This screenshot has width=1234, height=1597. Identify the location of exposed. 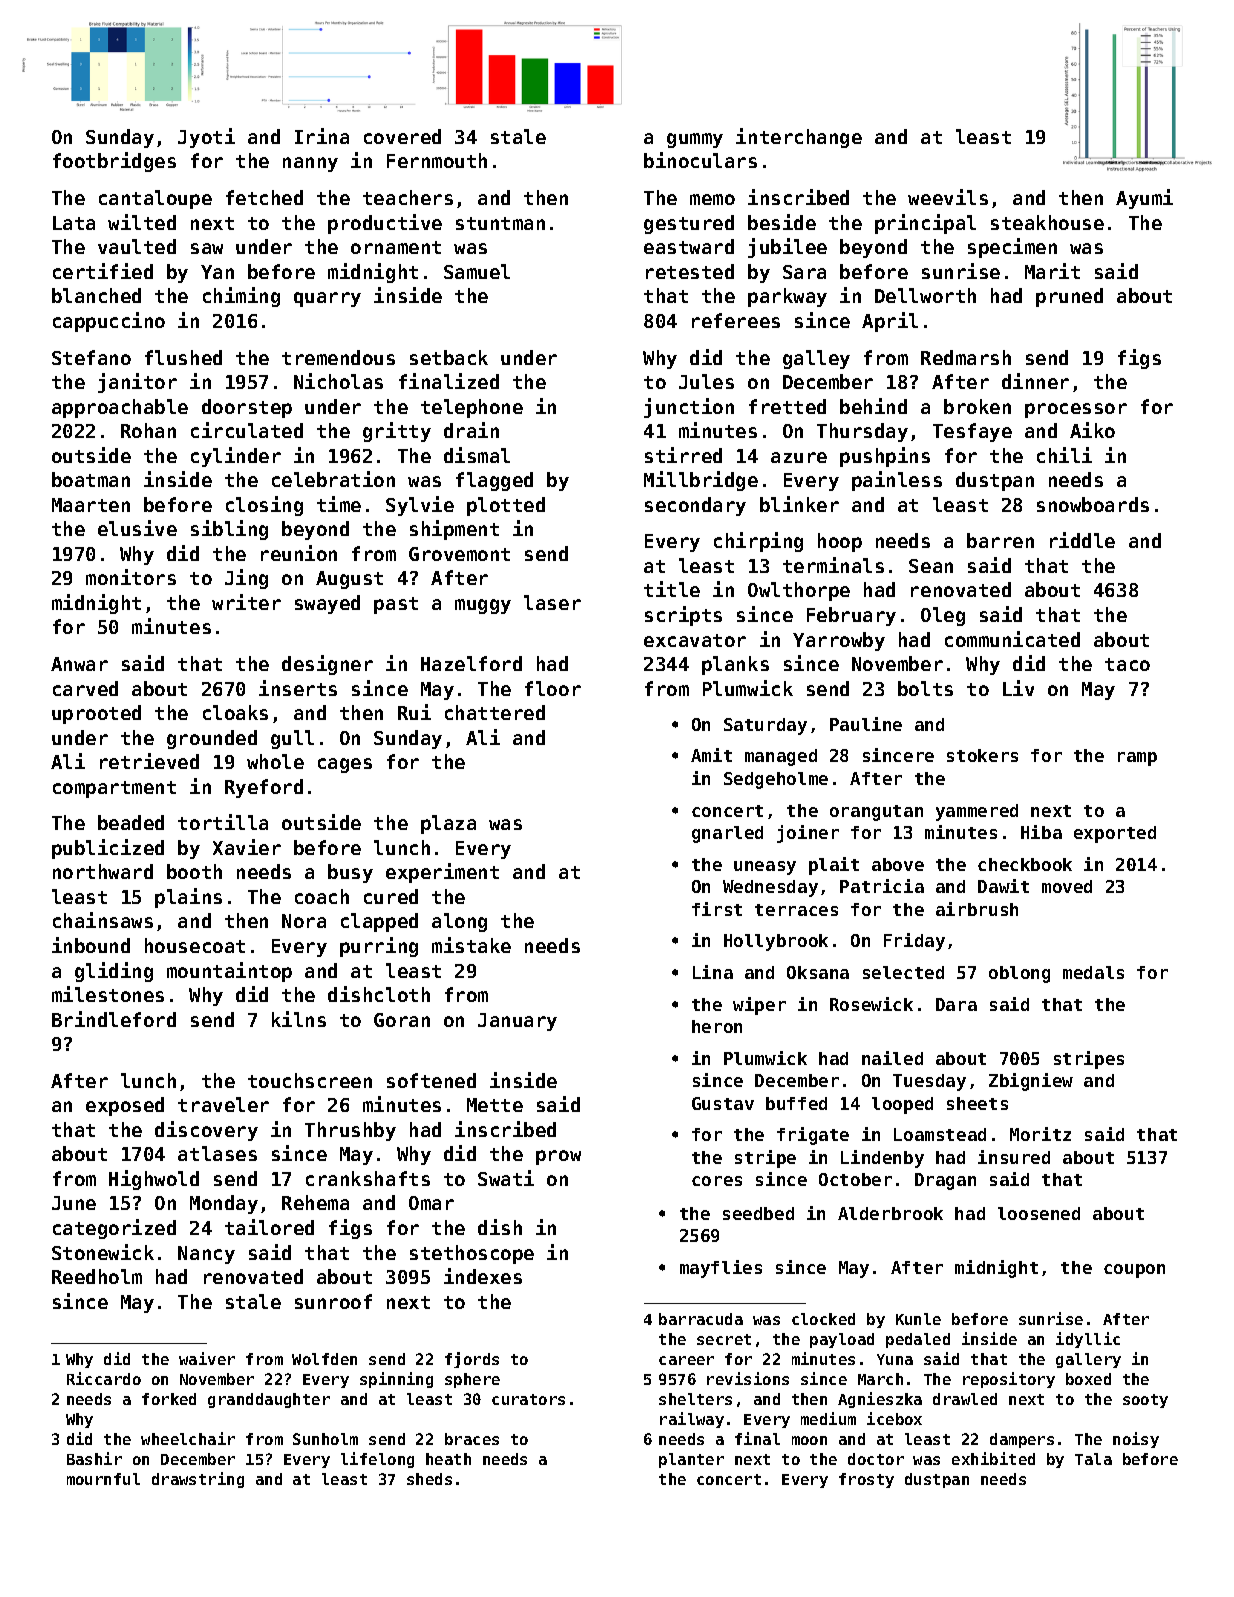
(125, 1106).
